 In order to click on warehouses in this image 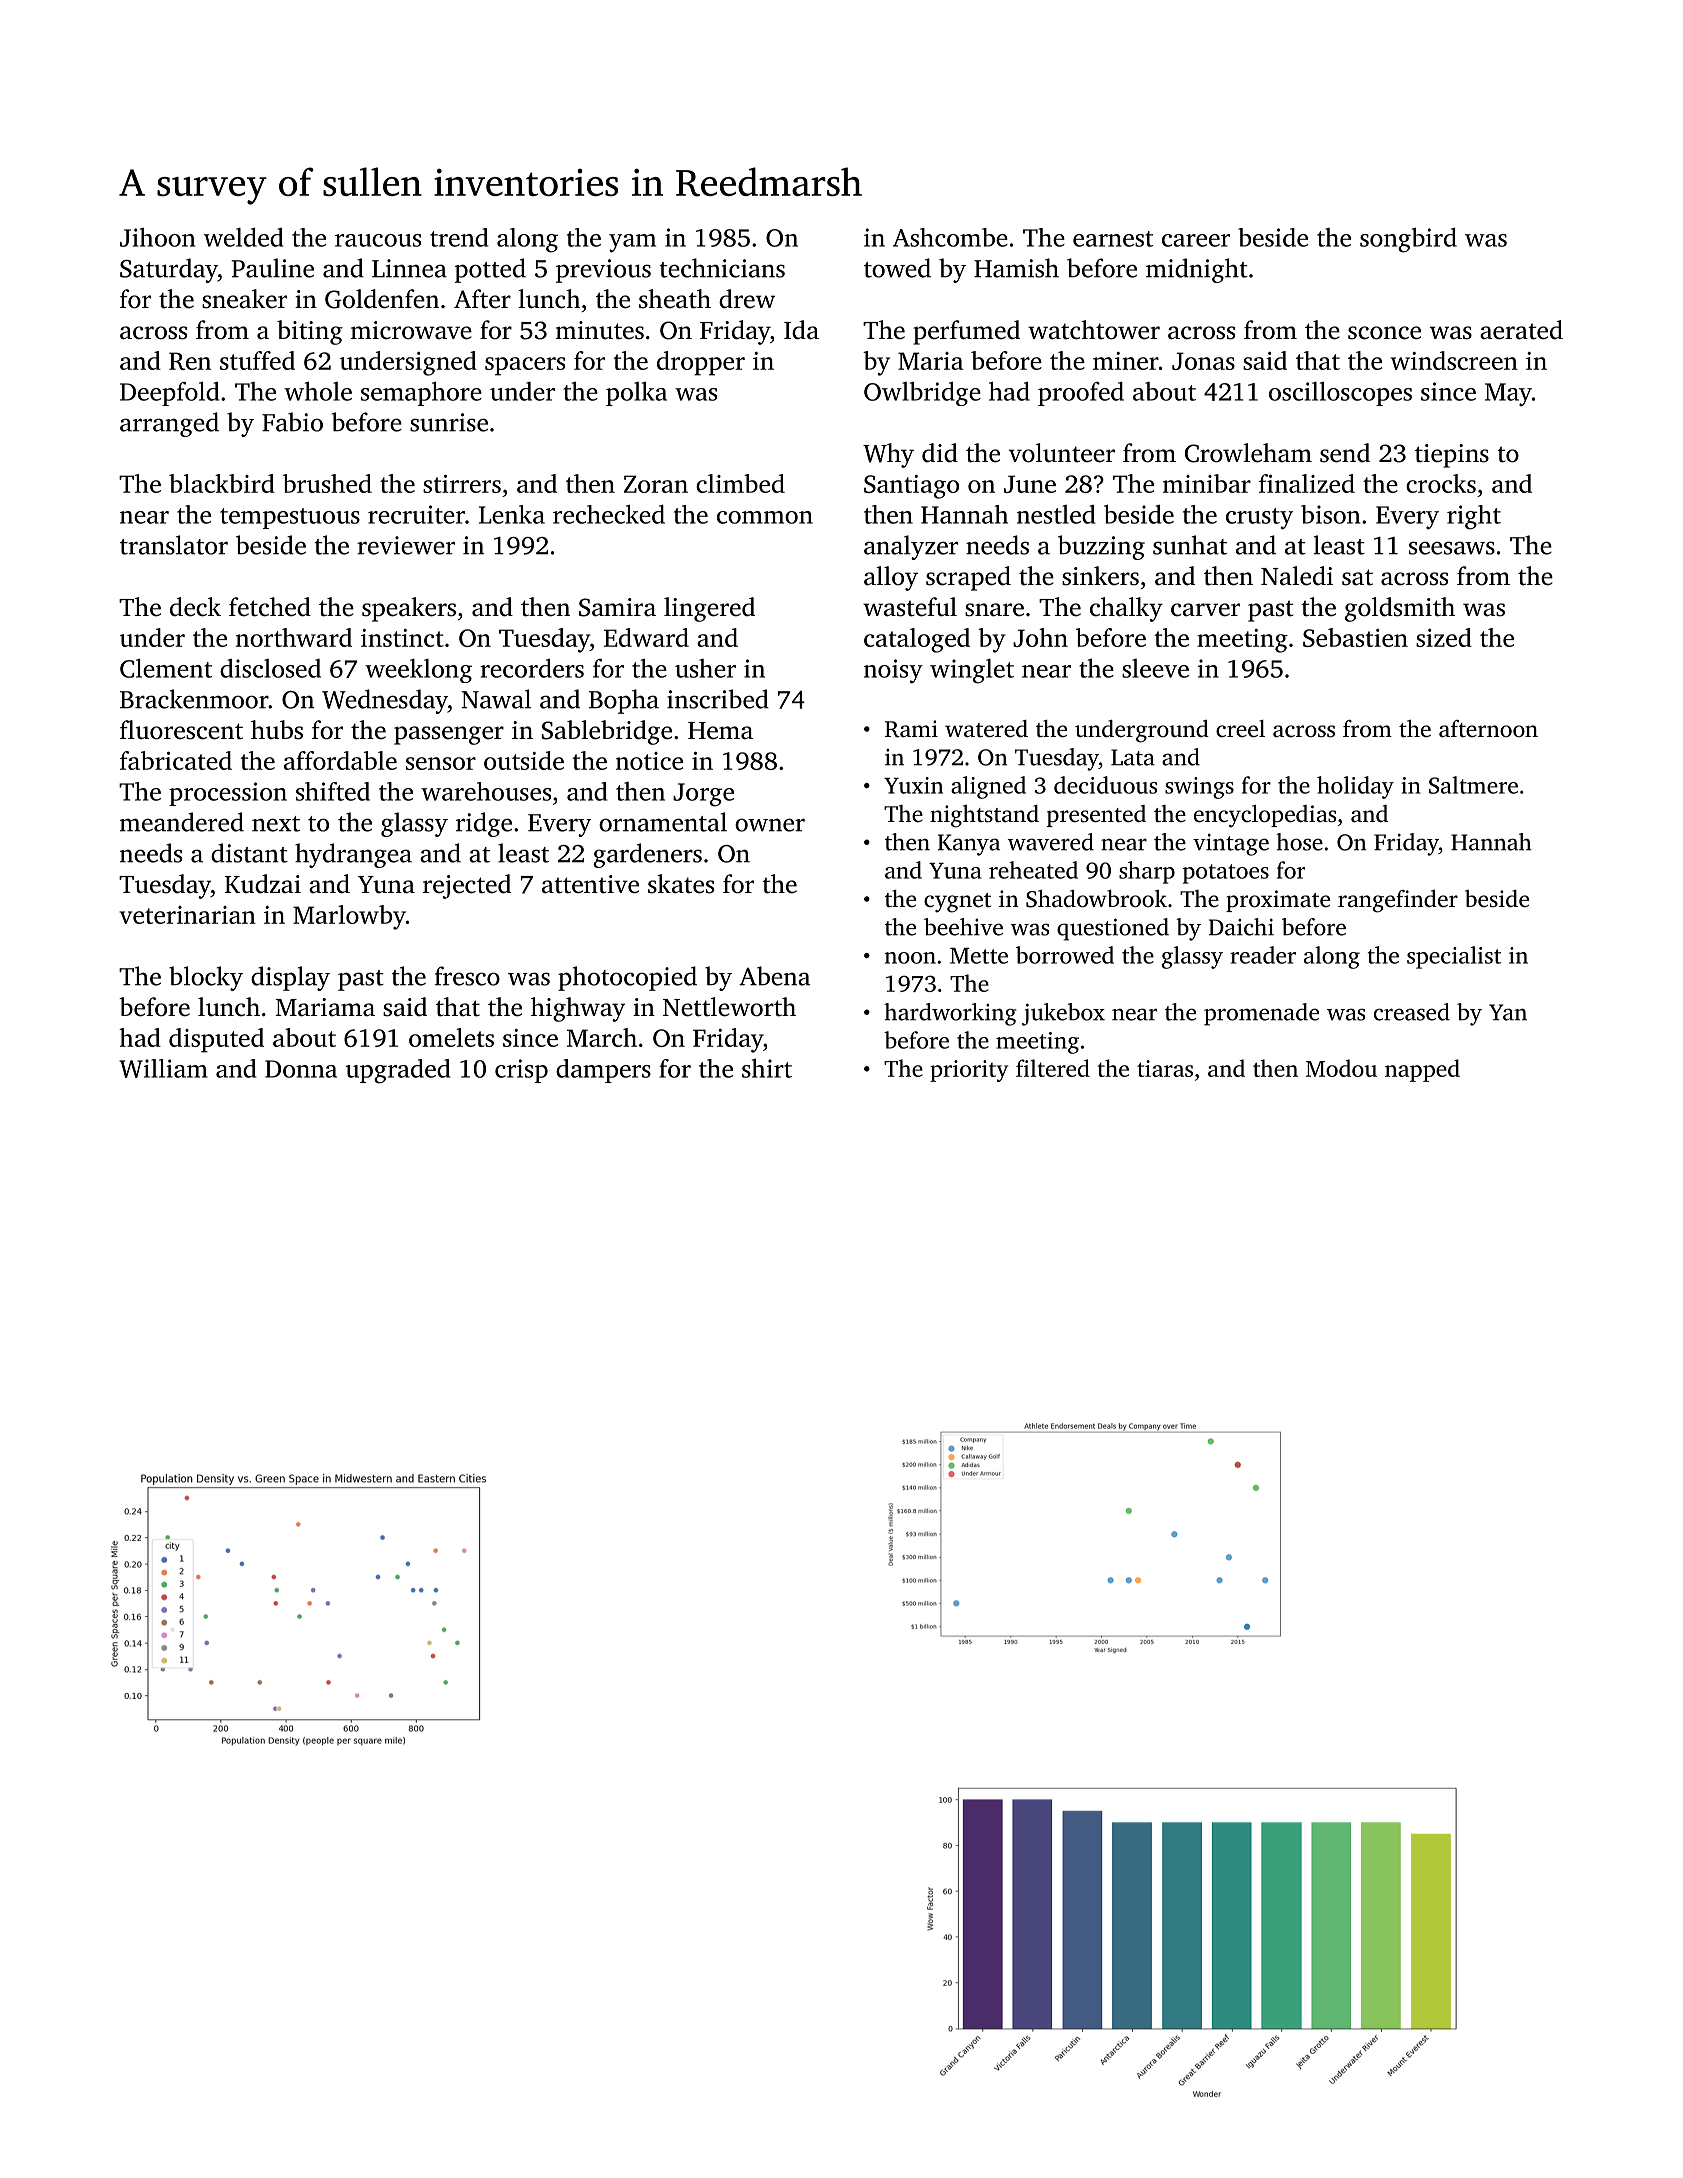, I will do `click(486, 791)`.
